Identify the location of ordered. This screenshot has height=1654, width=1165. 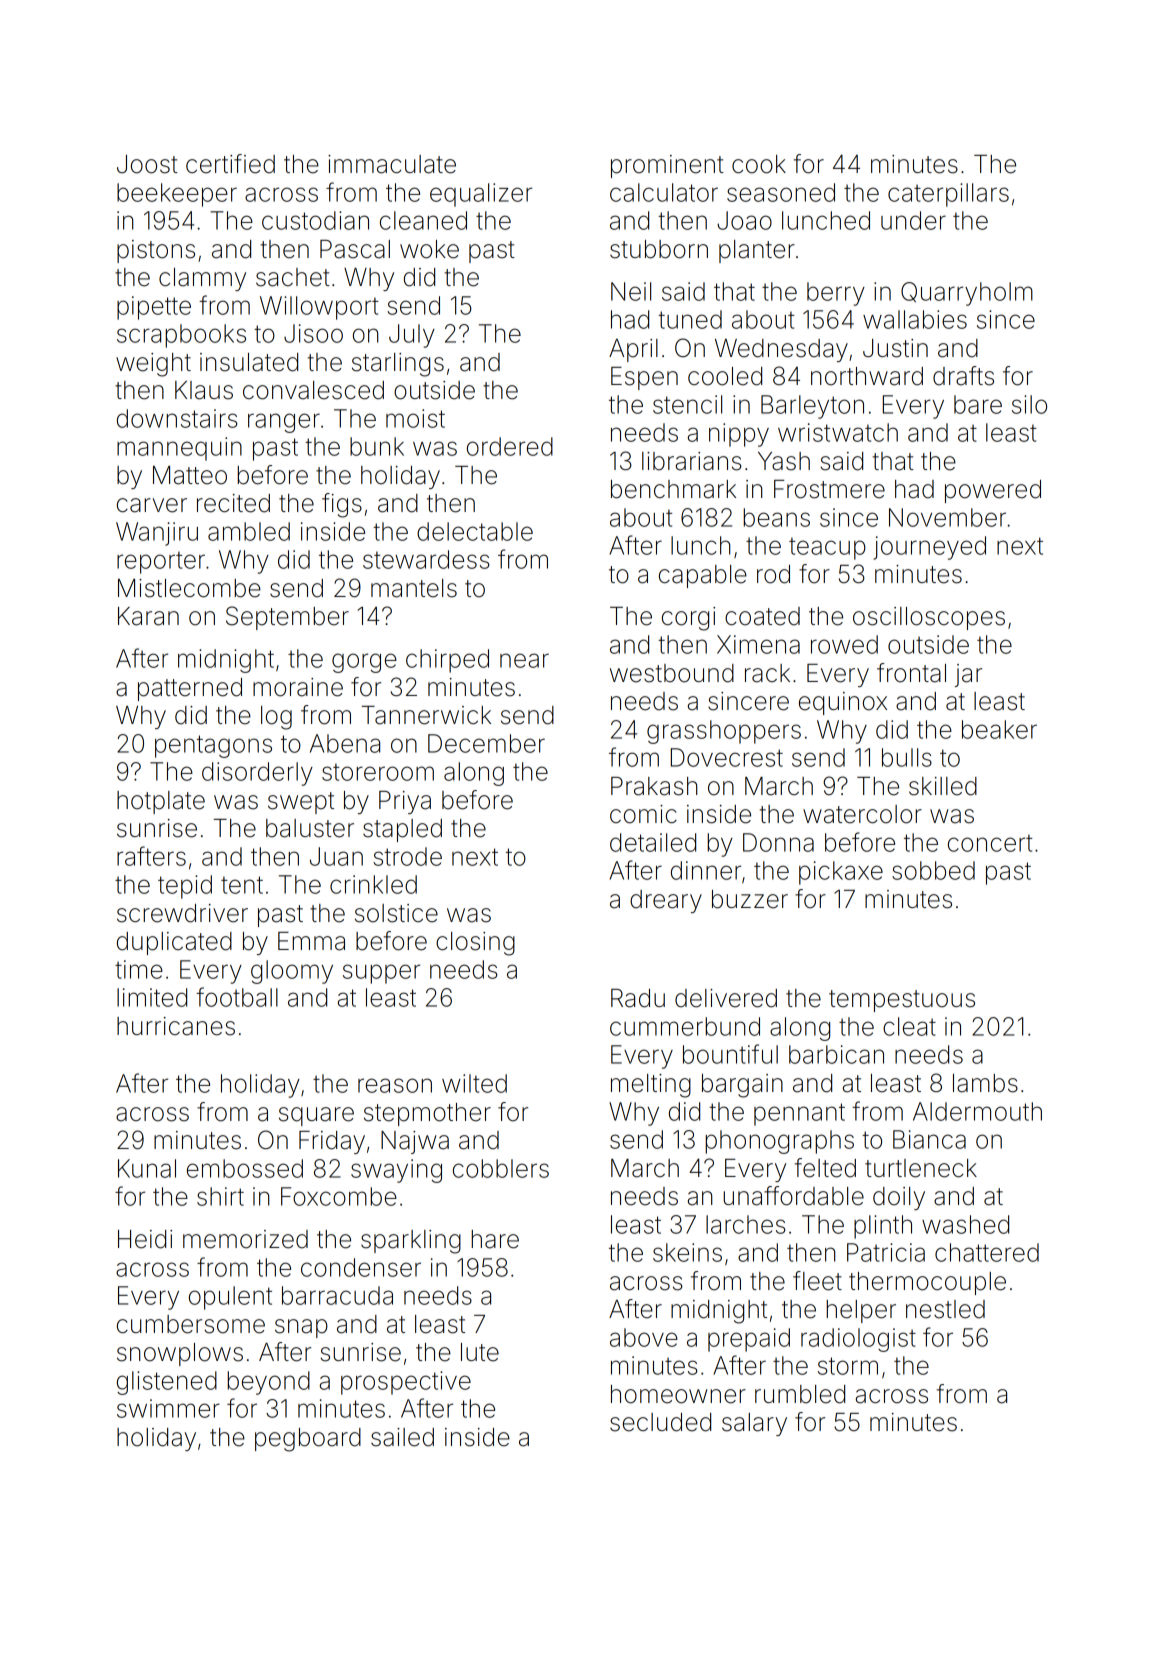
(510, 446).
